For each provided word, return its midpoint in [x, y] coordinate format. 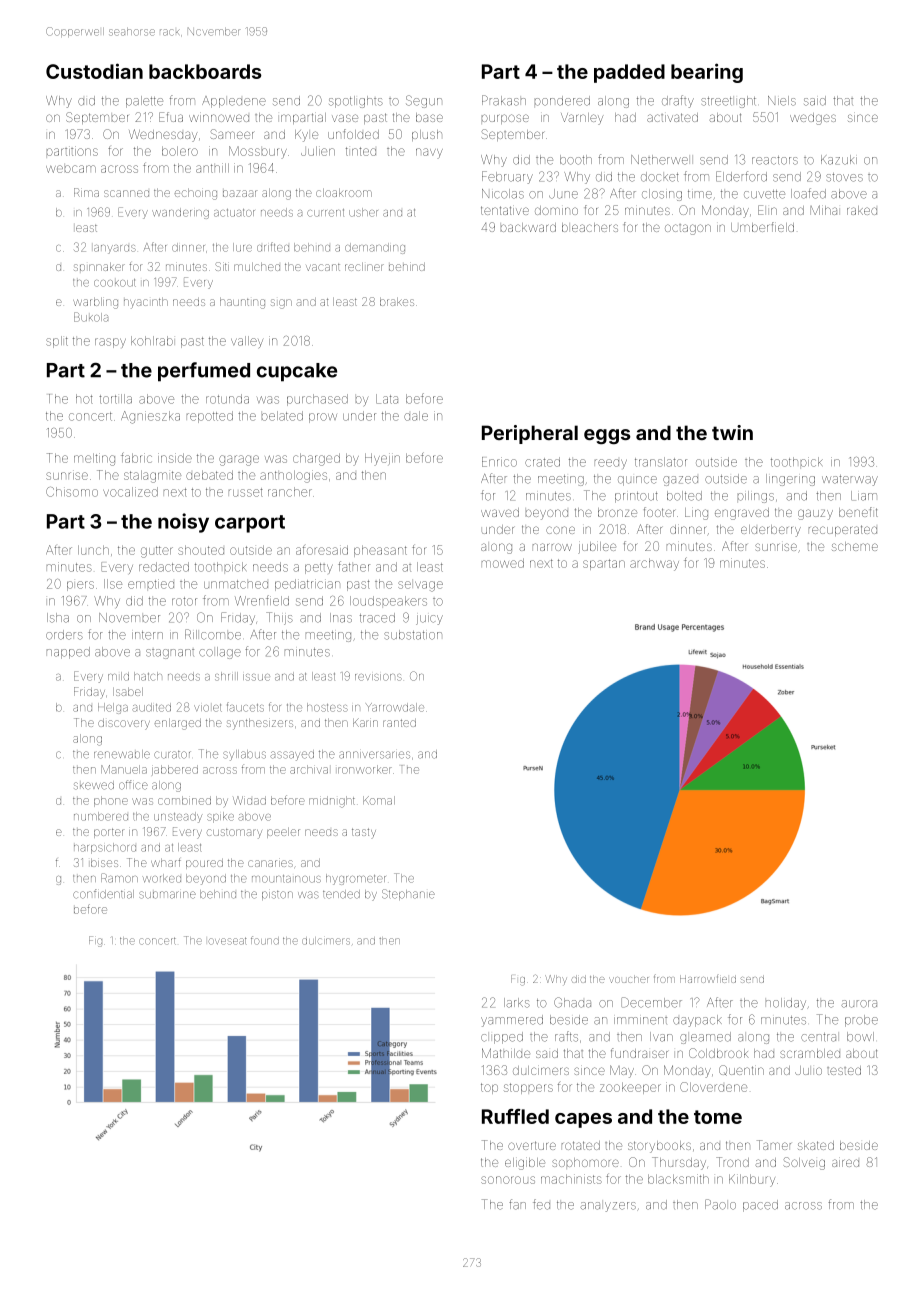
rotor [184, 601]
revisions [378, 677]
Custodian [94, 71]
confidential [103, 894]
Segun [424, 101]
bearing [707, 73]
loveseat [227, 941]
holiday [786, 1004]
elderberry [771, 531]
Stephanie [408, 894]
